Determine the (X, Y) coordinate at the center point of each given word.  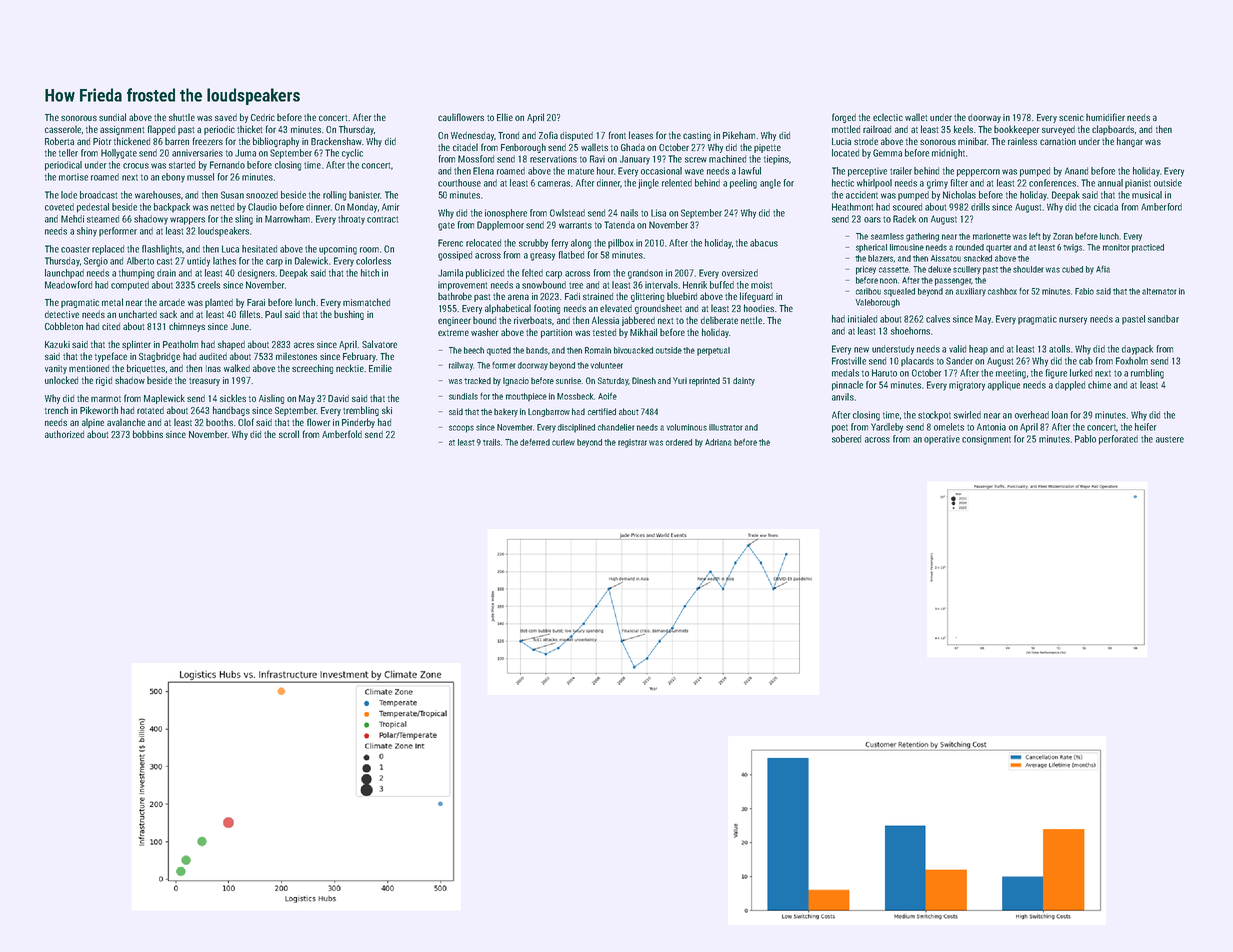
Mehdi (72, 219)
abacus (764, 243)
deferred (535, 442)
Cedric (263, 117)
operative (942, 440)
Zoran (1063, 236)
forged (844, 118)
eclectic (888, 117)
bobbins (148, 434)
